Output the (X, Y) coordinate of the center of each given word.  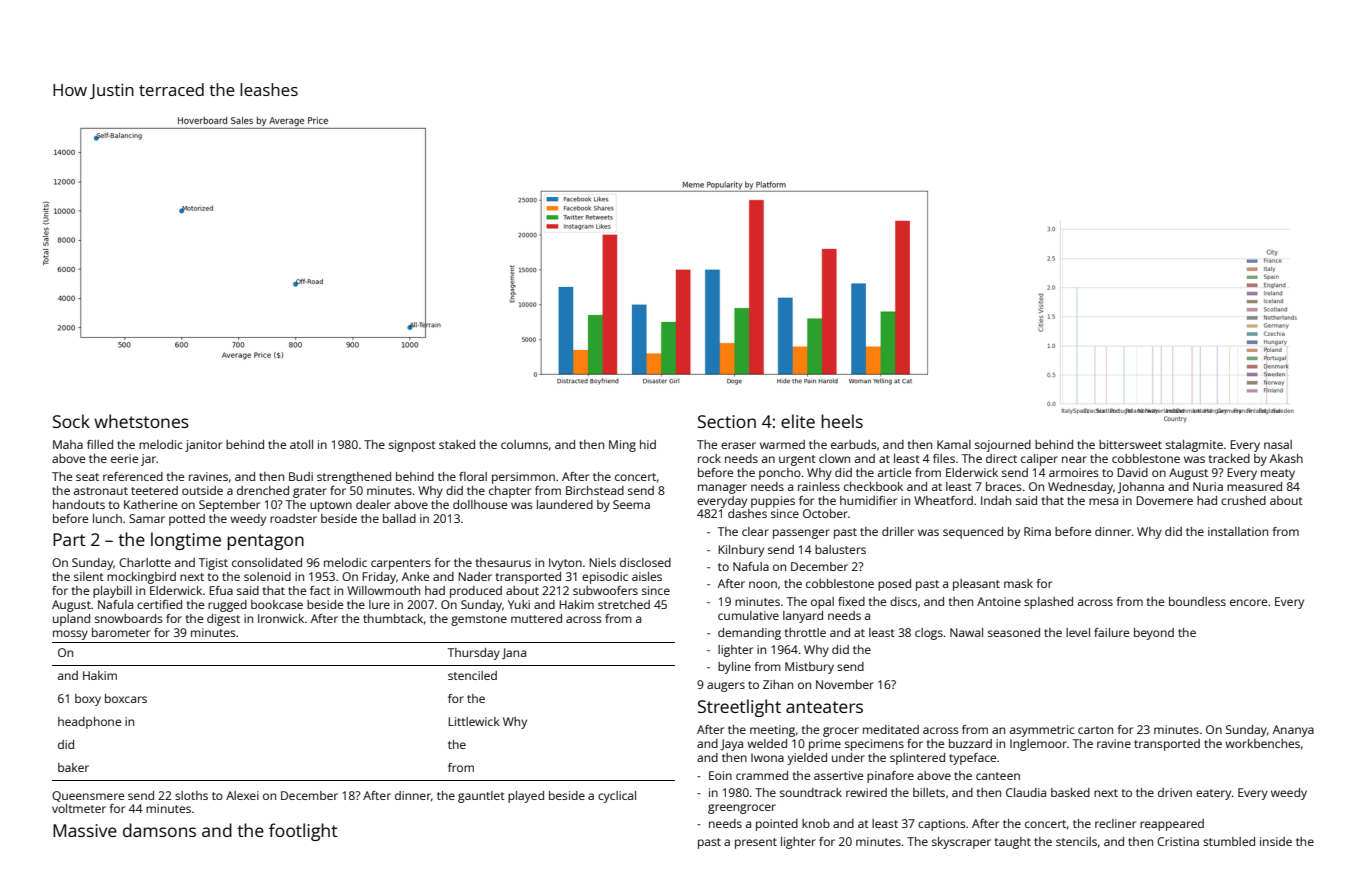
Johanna (1141, 487)
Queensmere (88, 796)
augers (726, 687)
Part (69, 539)
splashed (1048, 603)
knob (816, 823)
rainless (819, 486)
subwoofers (605, 590)
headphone (89, 723)
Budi (301, 476)
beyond (1154, 634)
